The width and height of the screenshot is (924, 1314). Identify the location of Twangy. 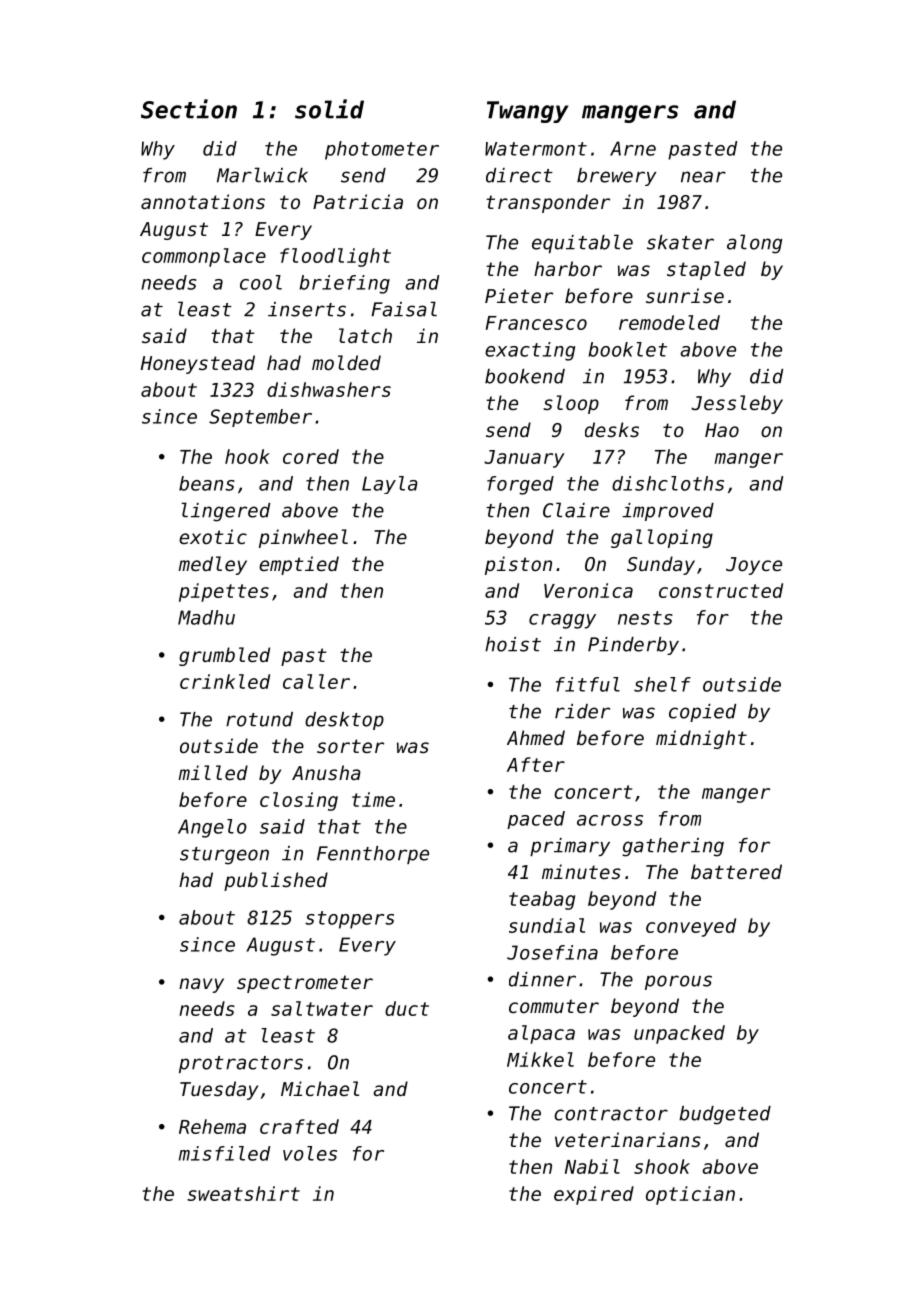
(528, 112).
